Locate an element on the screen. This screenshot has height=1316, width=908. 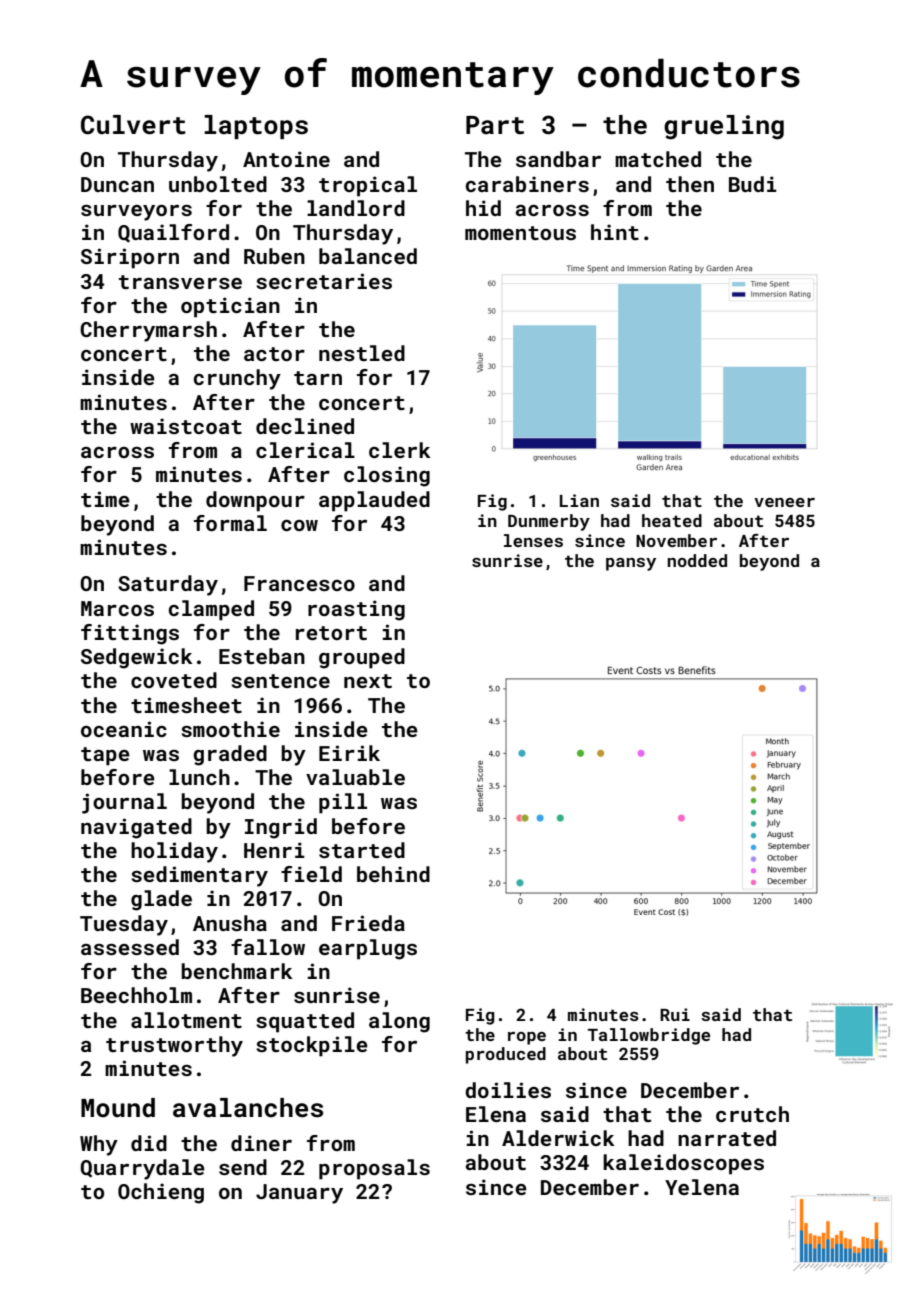
applauded is located at coordinates (374, 501).
